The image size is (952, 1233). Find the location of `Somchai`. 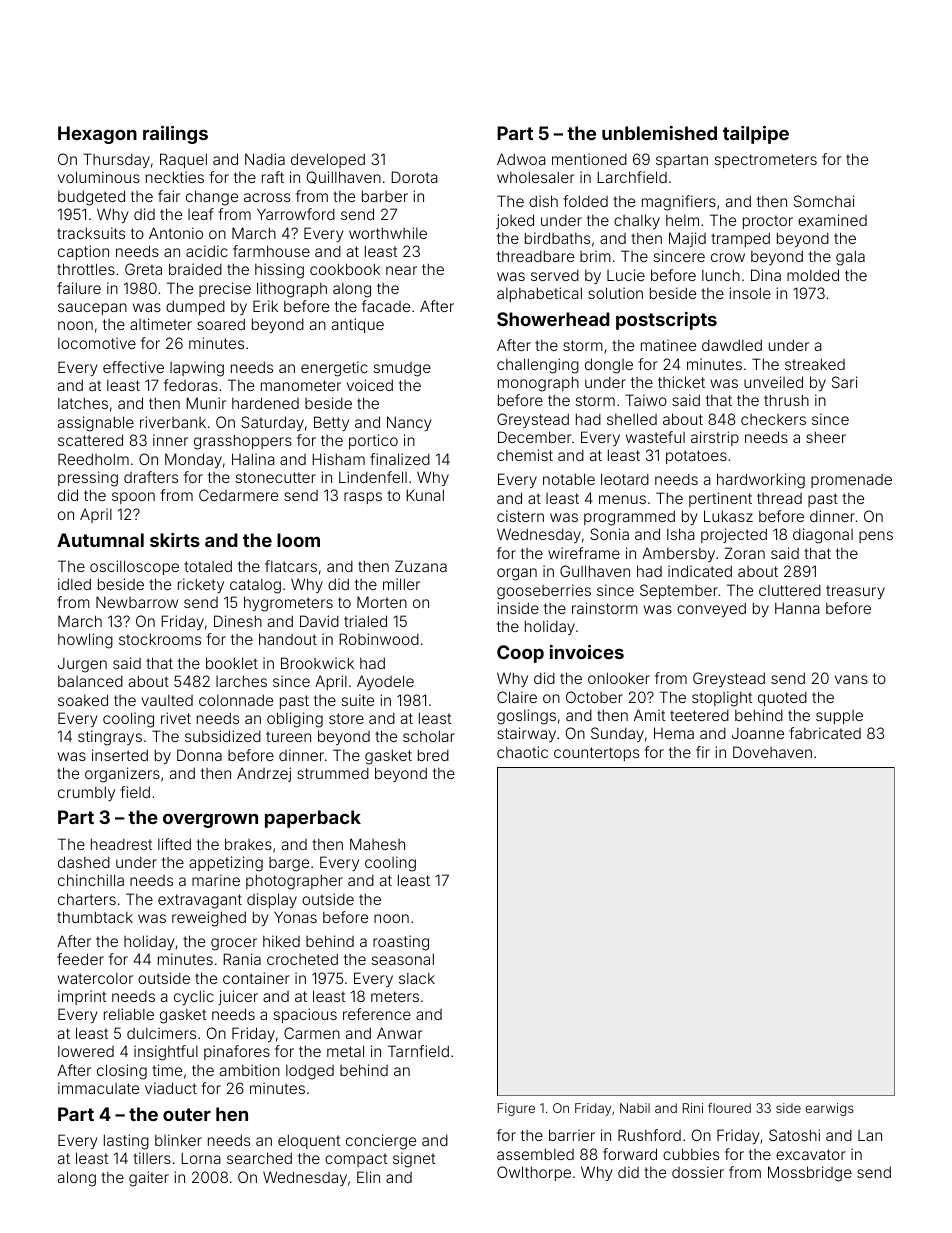

Somchai is located at coordinates (824, 201).
